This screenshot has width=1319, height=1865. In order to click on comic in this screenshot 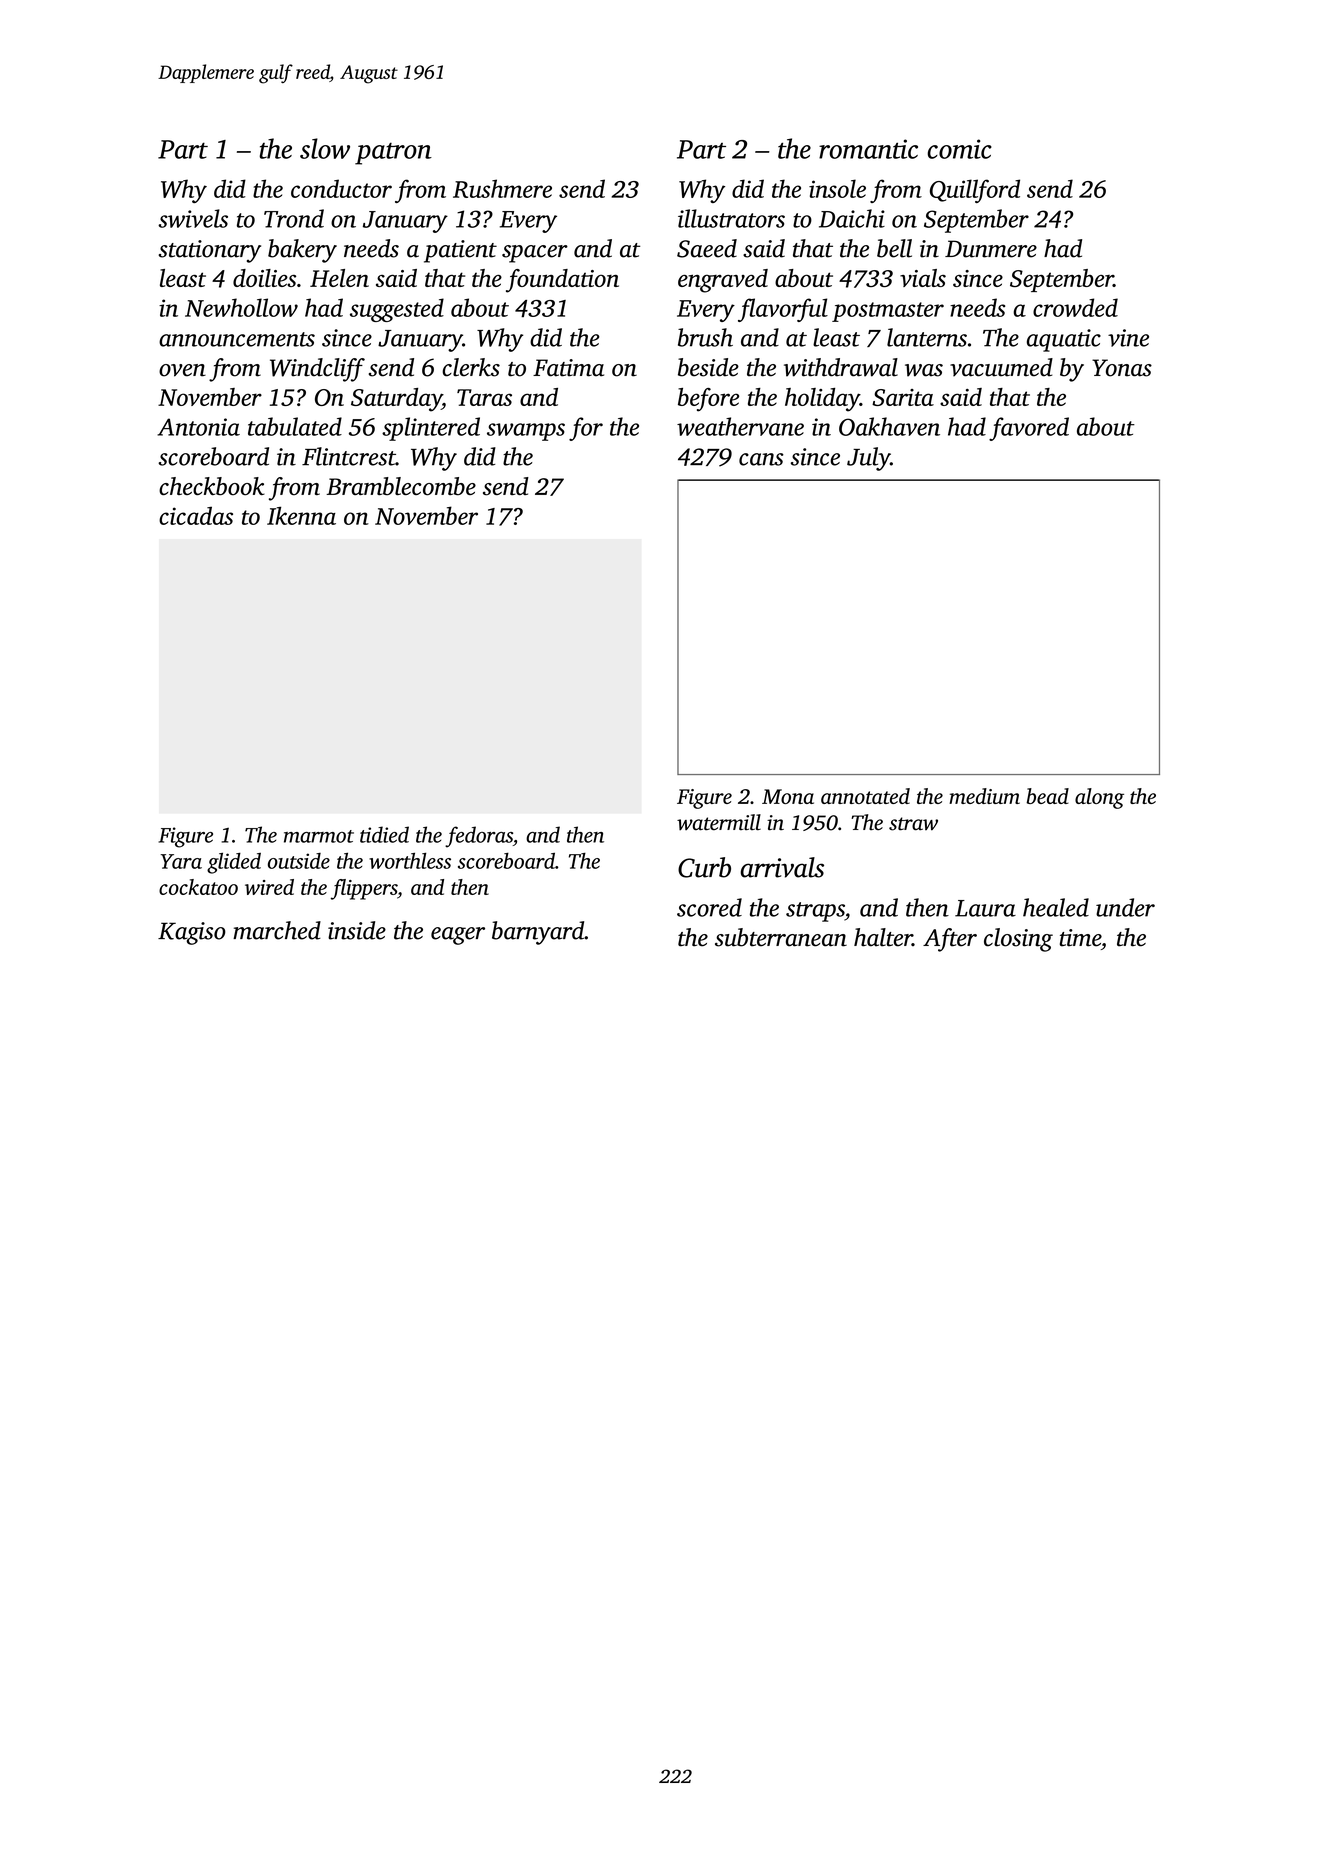, I will do `click(959, 149)`.
